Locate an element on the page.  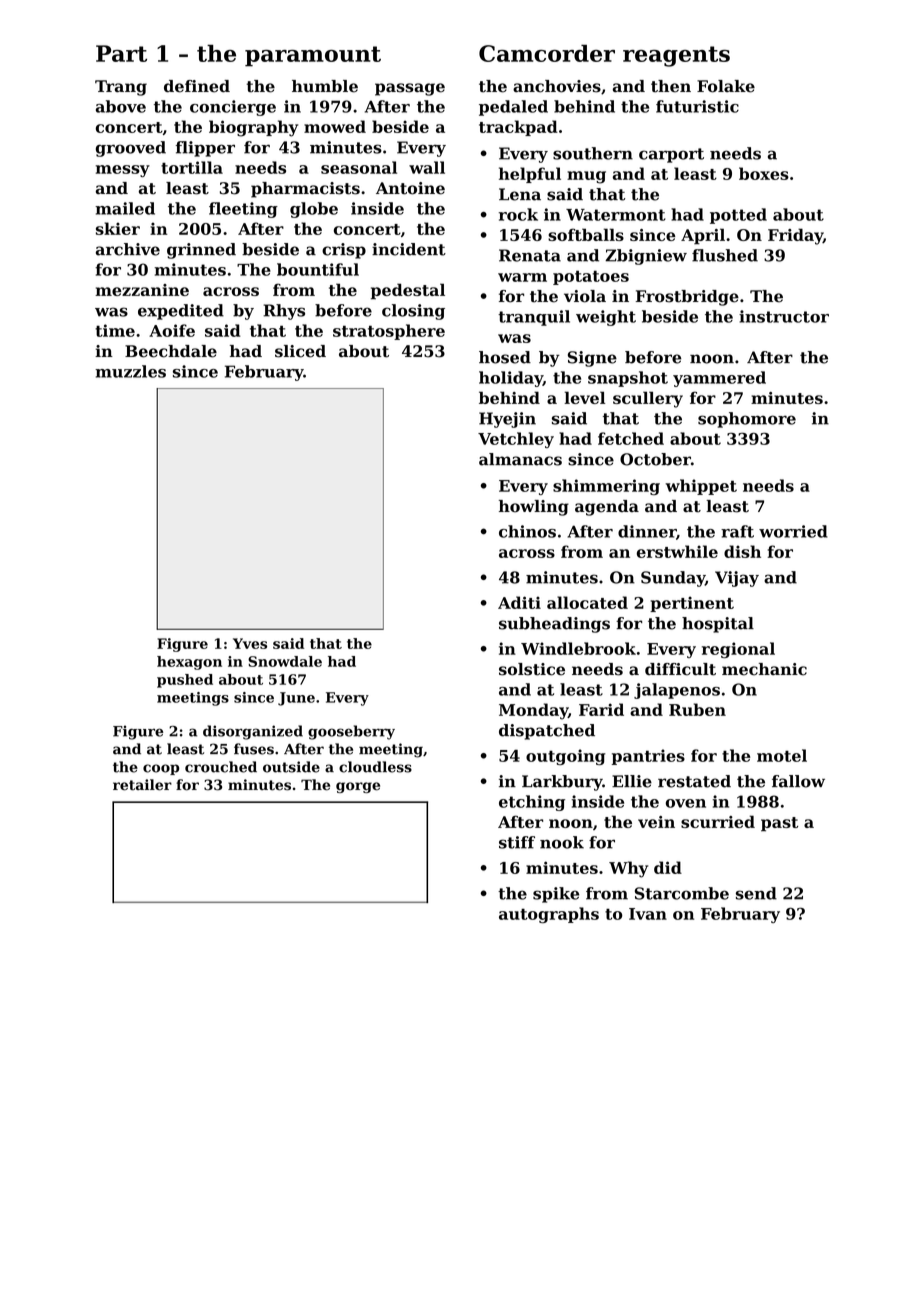
reagents is located at coordinates (676, 56).
